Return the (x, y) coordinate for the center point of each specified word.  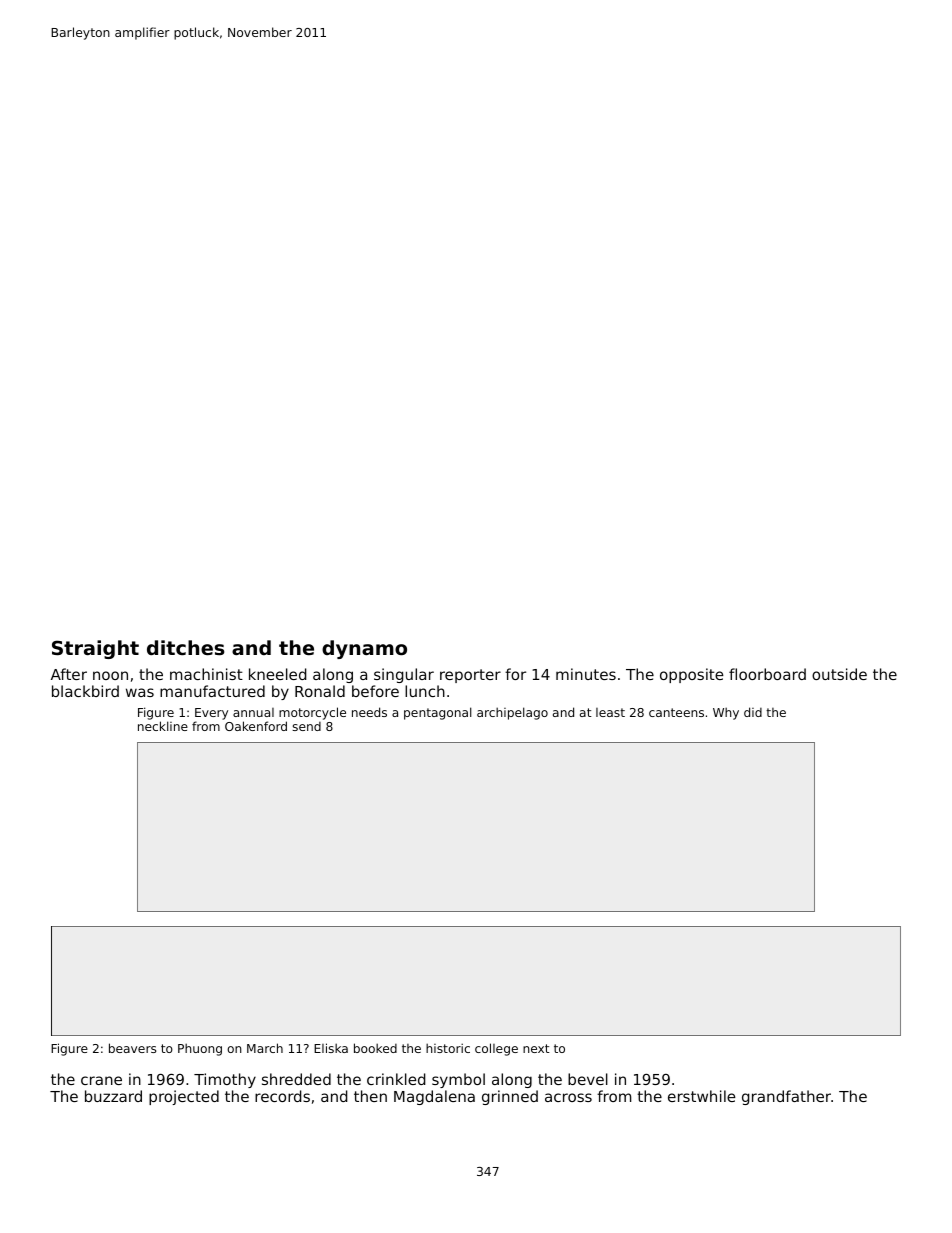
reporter (470, 676)
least (610, 712)
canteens (676, 712)
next (536, 1048)
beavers (132, 1048)
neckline (163, 726)
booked (375, 1048)
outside (839, 674)
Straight (95, 649)
